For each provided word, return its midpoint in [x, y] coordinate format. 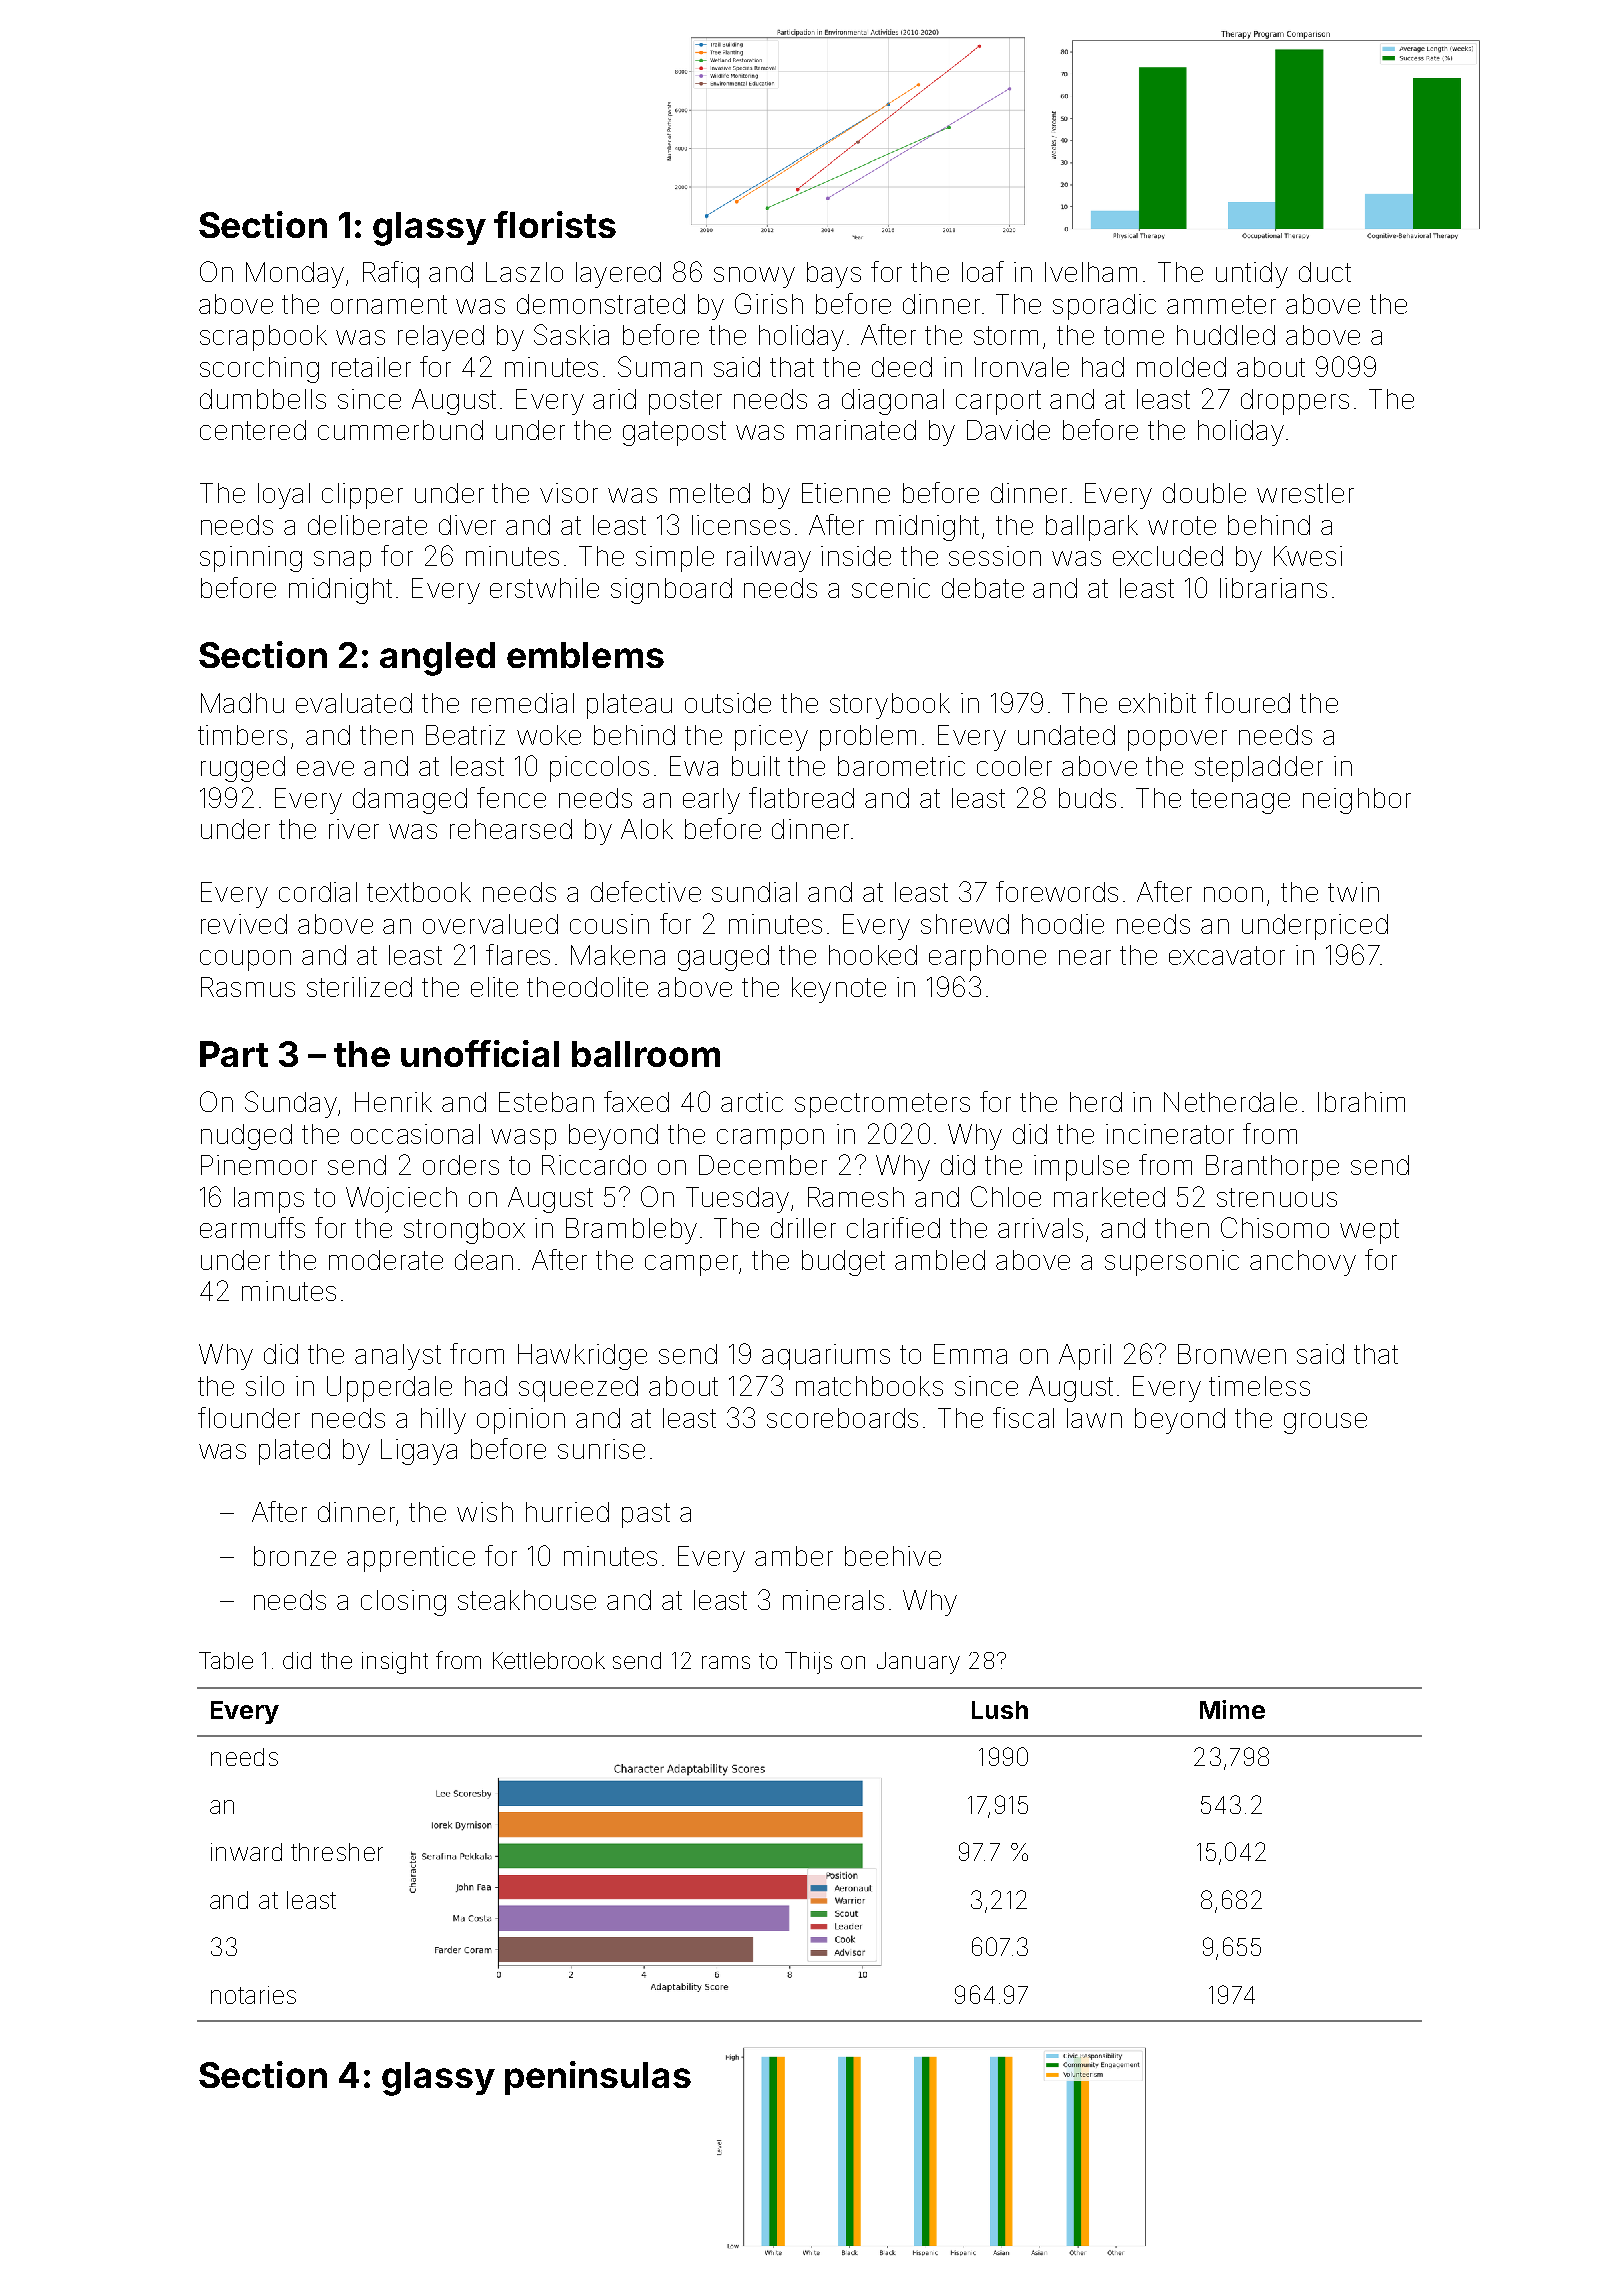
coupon [245, 960]
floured [1247, 702]
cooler [1014, 766]
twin [1353, 892]
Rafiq [391, 274]
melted [710, 493]
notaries [253, 1995]
